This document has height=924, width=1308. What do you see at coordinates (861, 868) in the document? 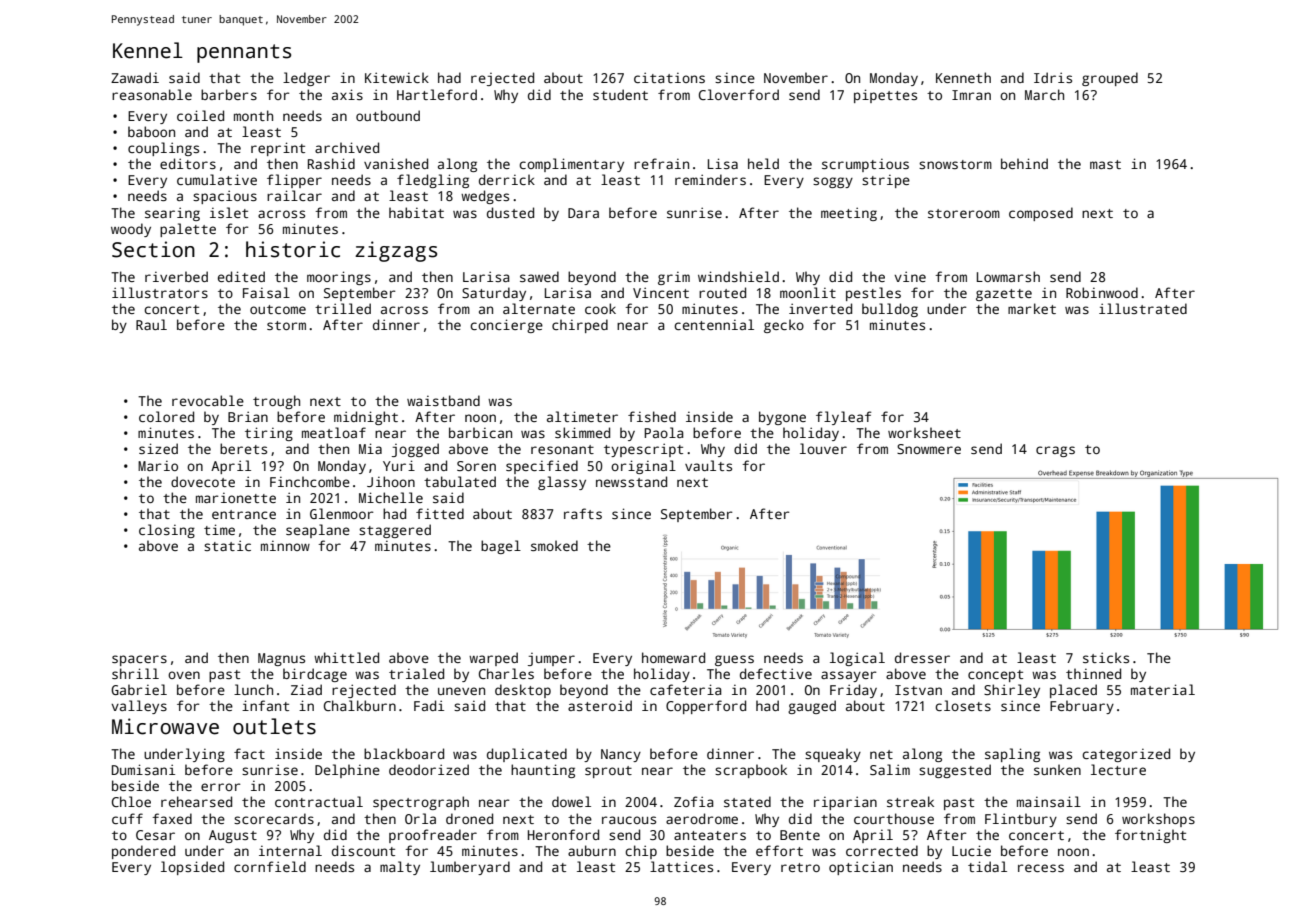
I see `optician` at bounding box center [861, 868].
